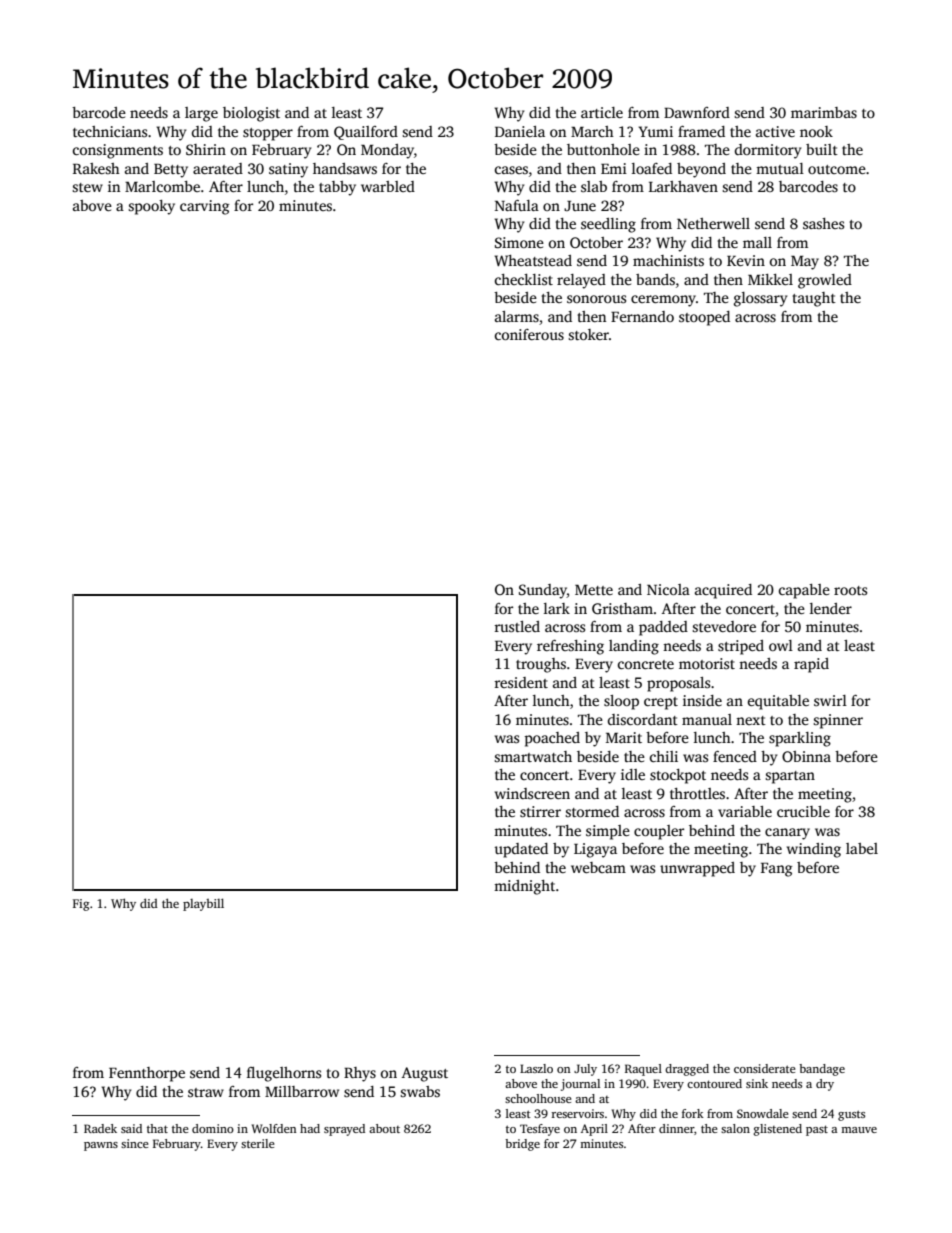 The width and height of the screenshot is (952, 1233). What do you see at coordinates (203, 904) in the screenshot?
I see `playbill` at bounding box center [203, 904].
